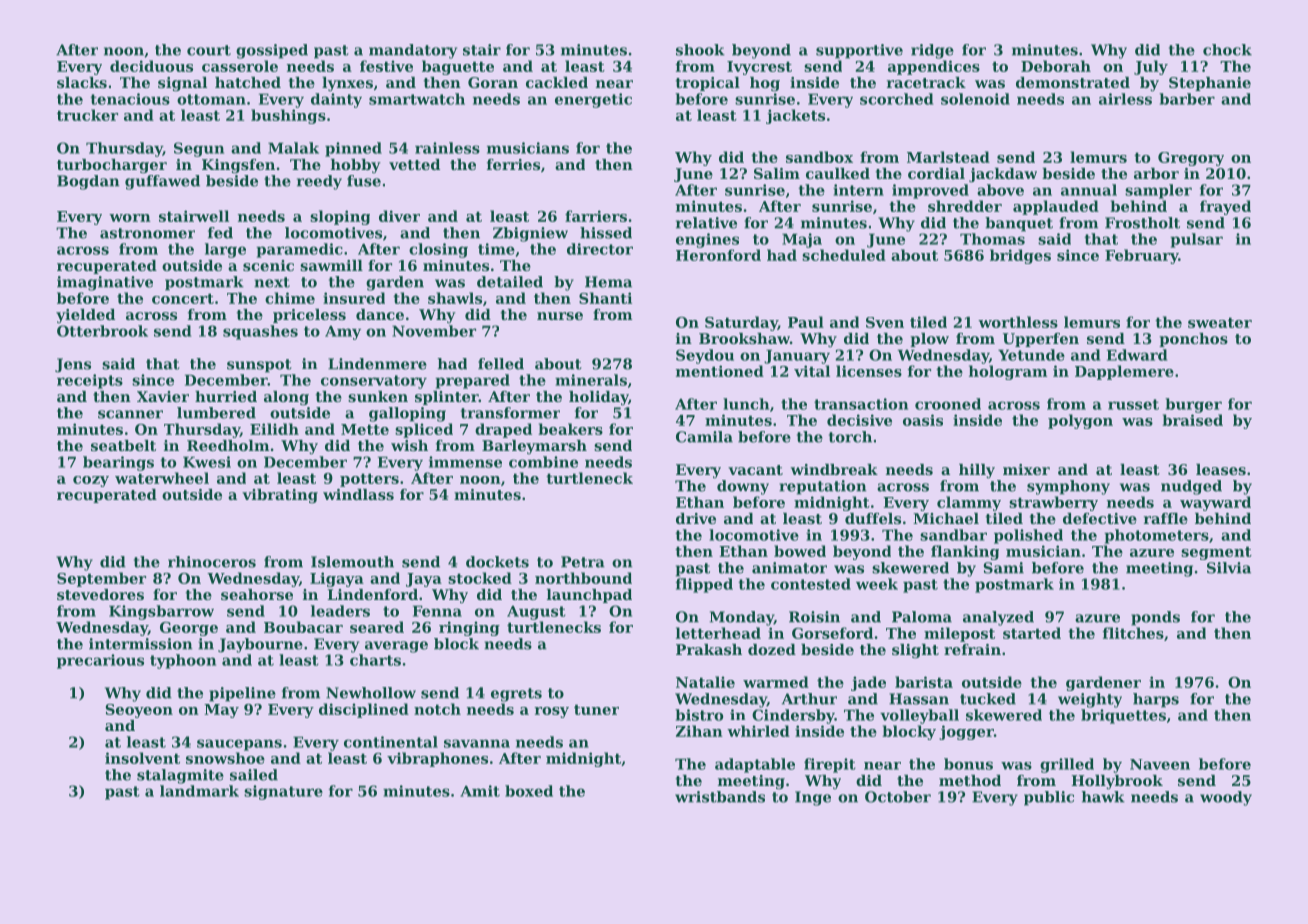 This image has height=924, width=1308. What do you see at coordinates (605, 298) in the image?
I see `Shanti` at bounding box center [605, 298].
